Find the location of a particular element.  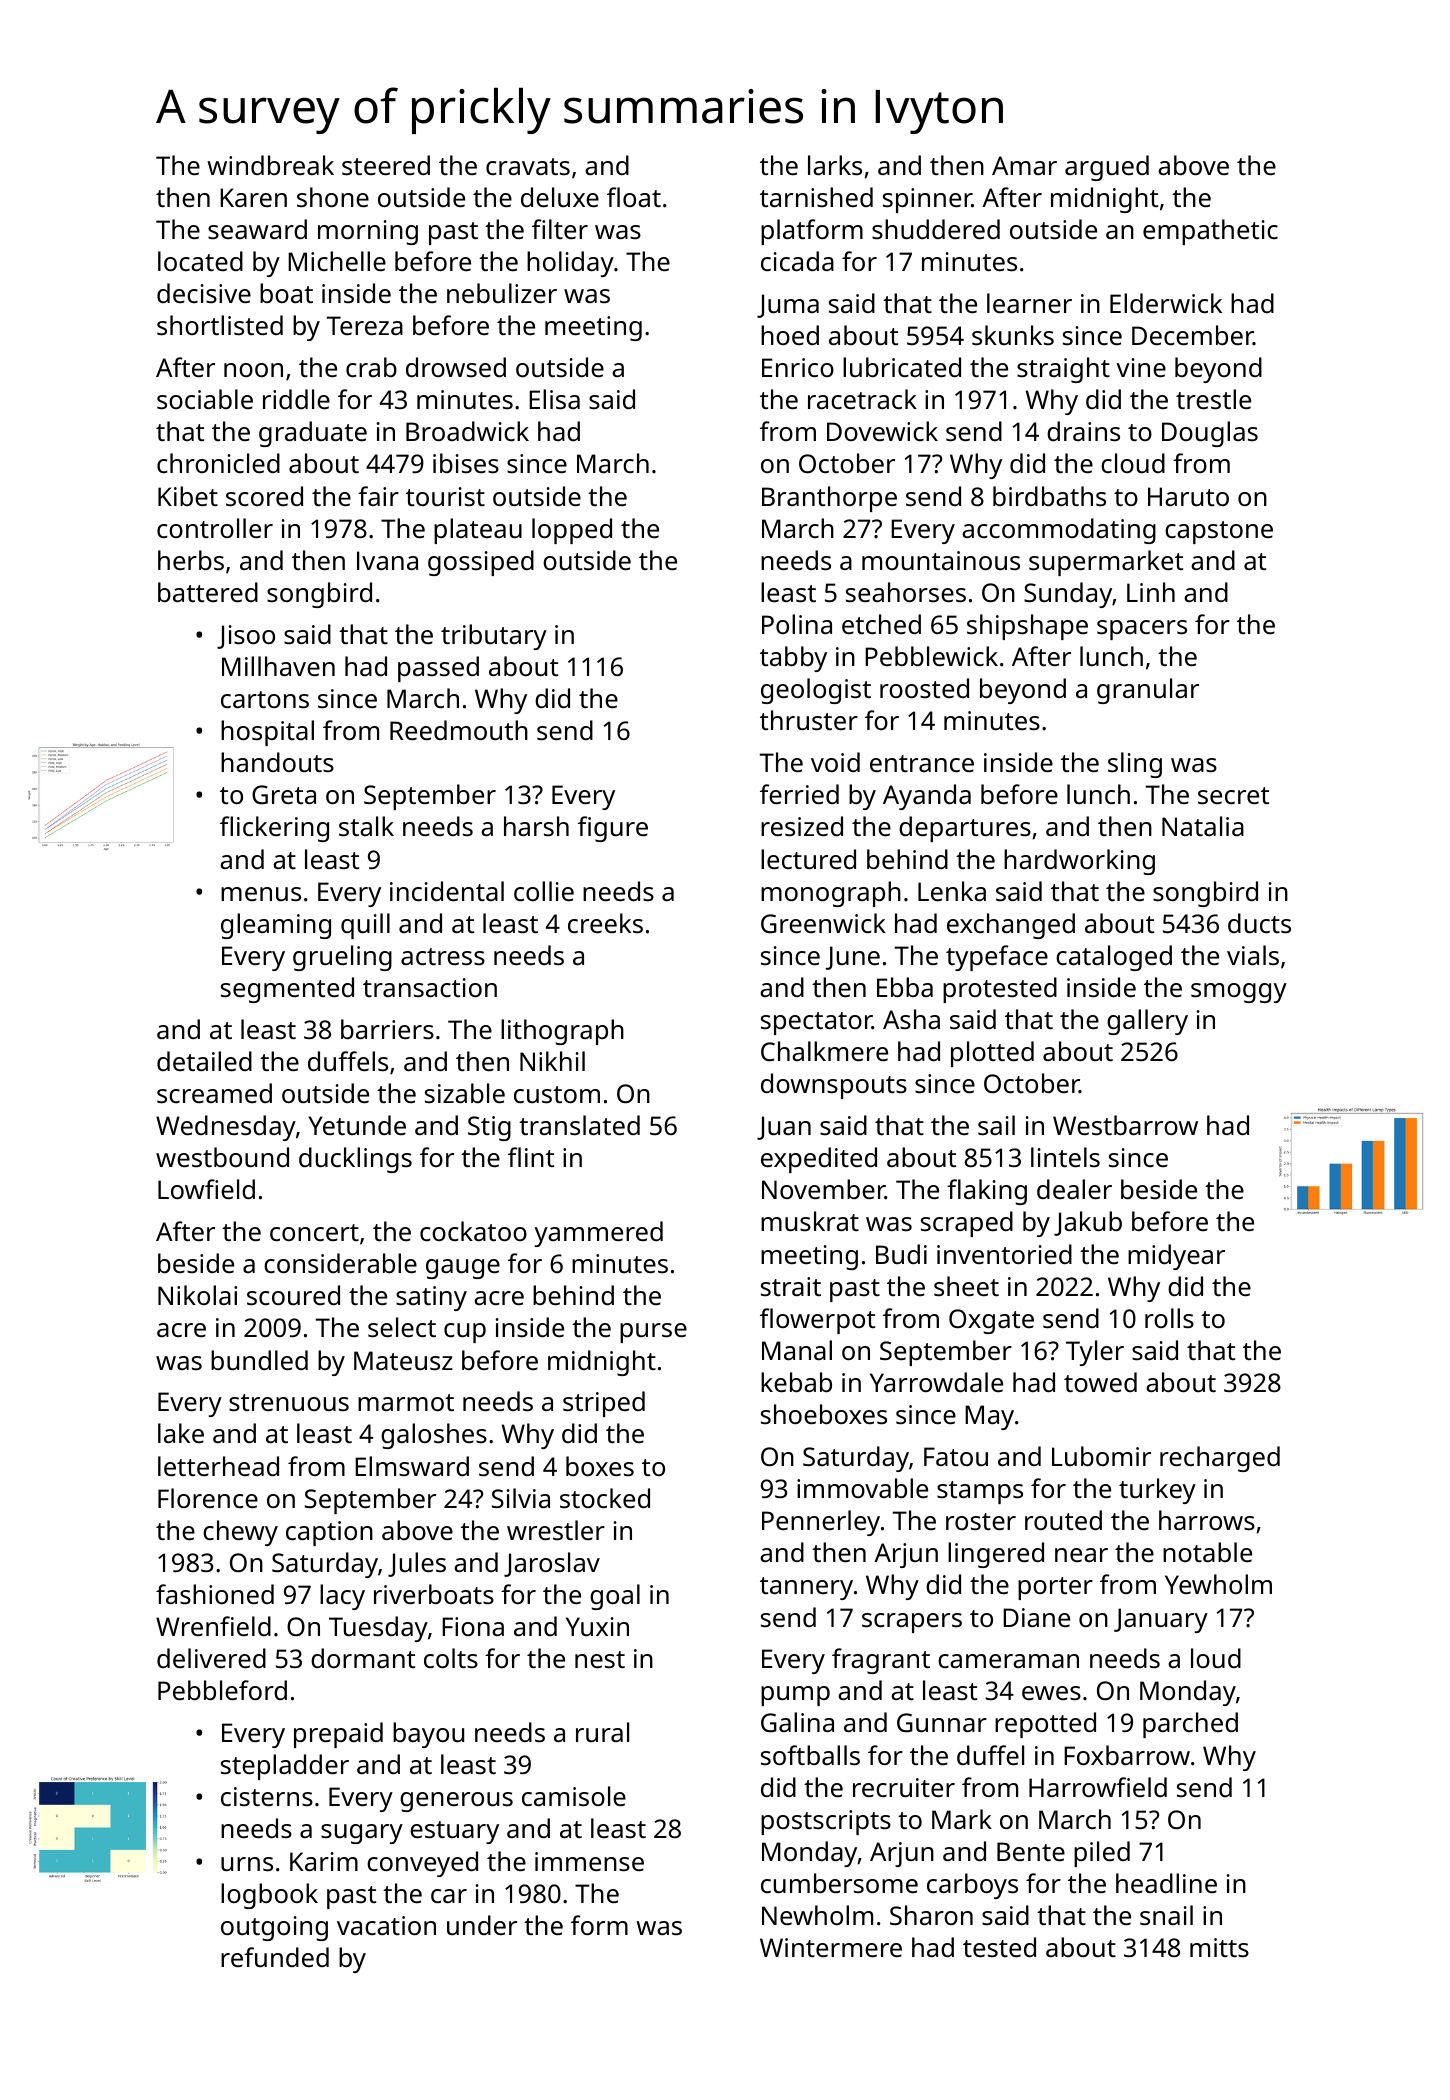

morning is located at coordinates (368, 232).
